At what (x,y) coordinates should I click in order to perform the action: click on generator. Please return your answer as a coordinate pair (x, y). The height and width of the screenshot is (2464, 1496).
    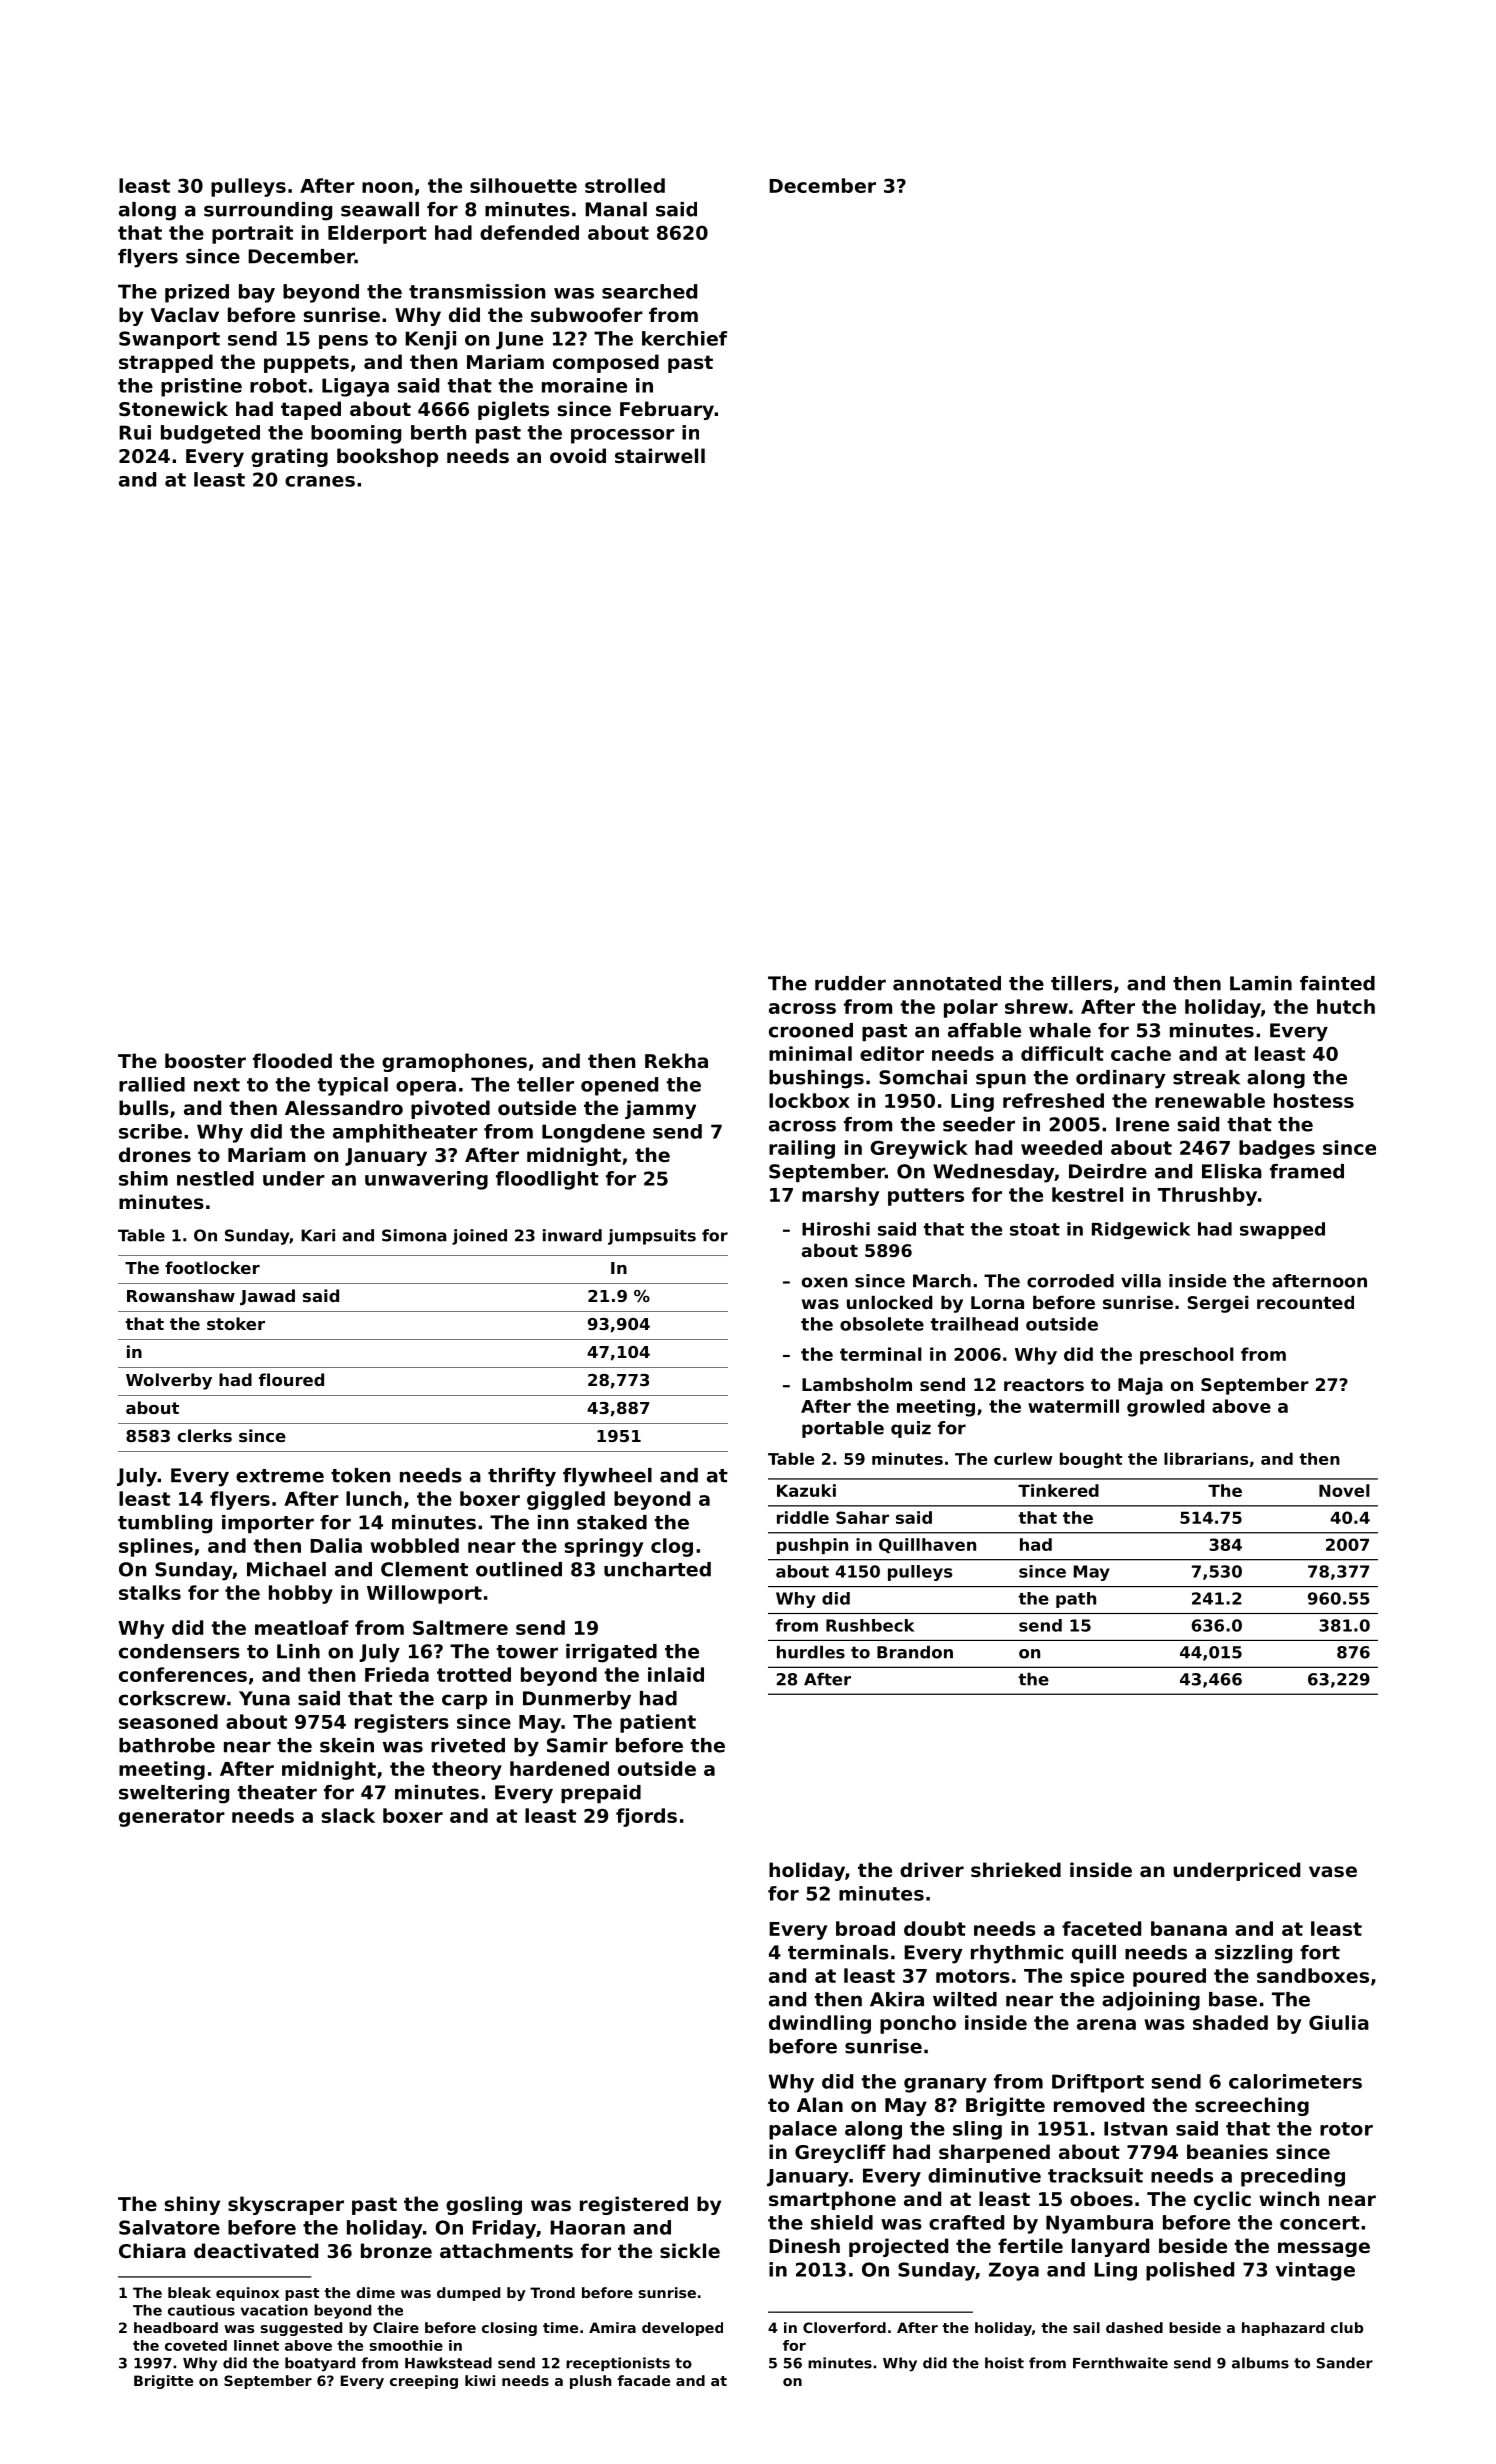
    Looking at the image, I should click on (172, 1818).
